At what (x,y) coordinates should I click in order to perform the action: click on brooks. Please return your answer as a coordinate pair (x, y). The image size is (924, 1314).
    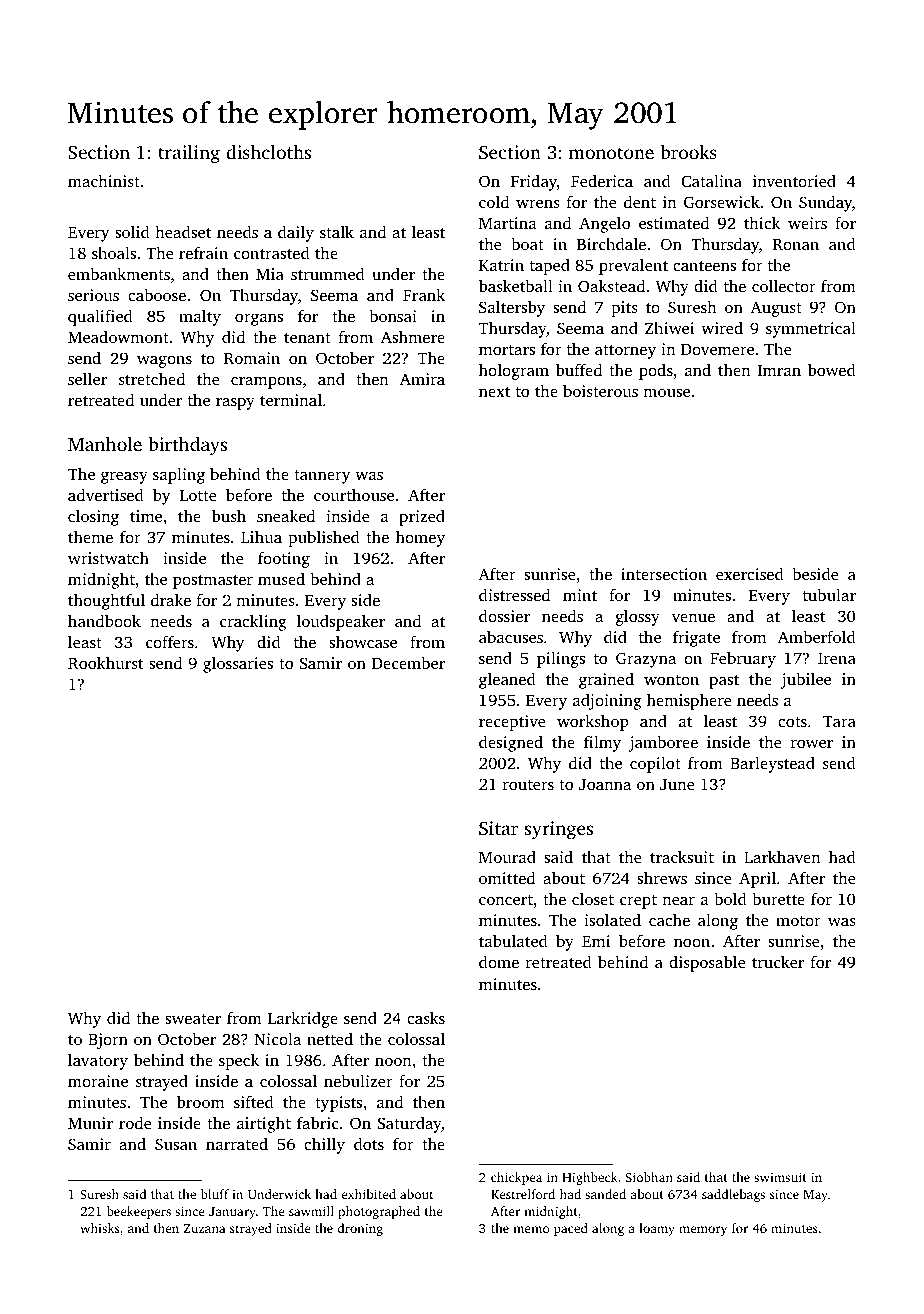
    Looking at the image, I should click on (688, 152).
